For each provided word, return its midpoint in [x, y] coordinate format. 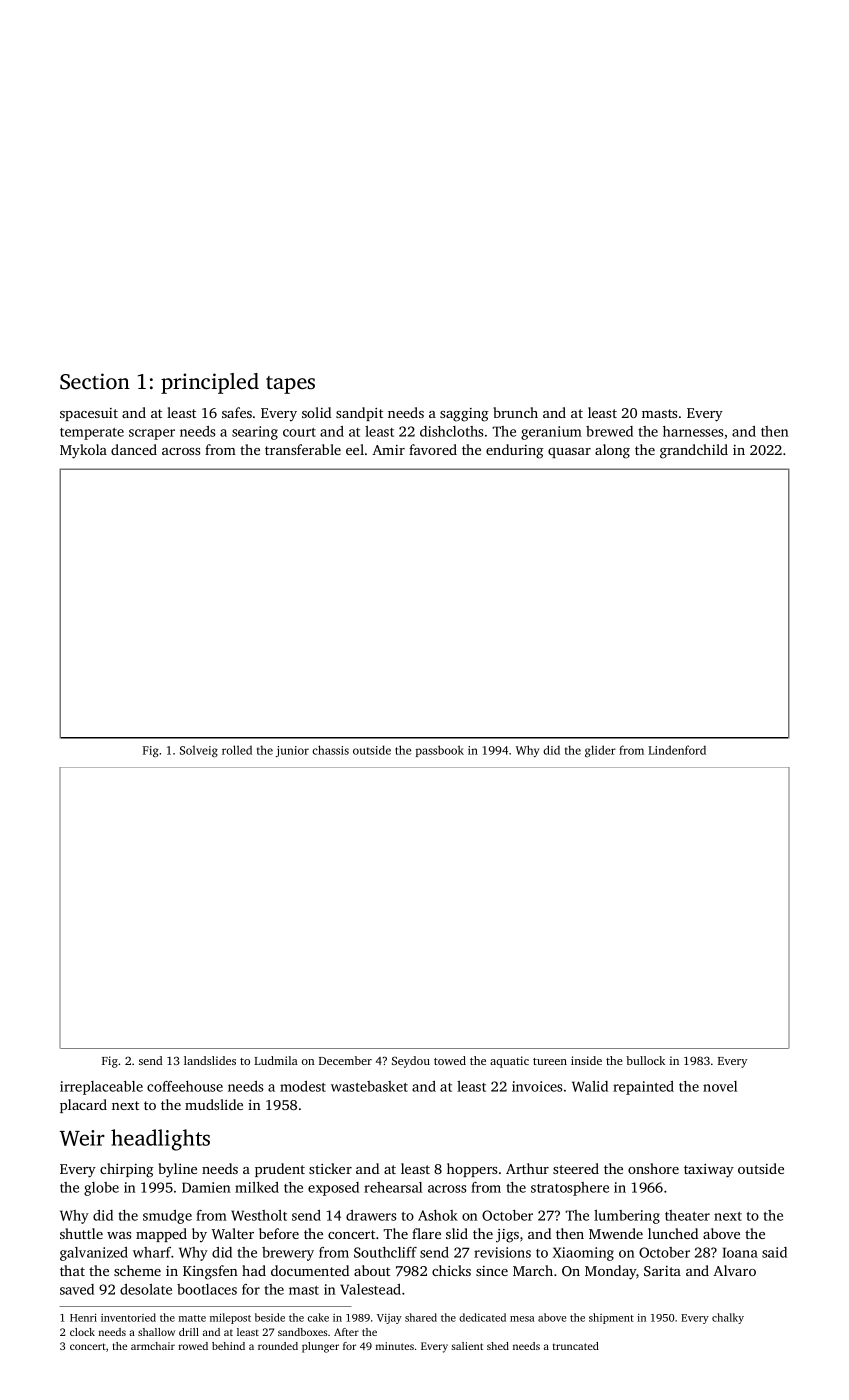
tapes [290, 385]
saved [77, 1289]
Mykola [83, 451]
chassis [330, 750]
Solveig [199, 751]
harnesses [693, 431]
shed [498, 1346]
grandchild [694, 451]
